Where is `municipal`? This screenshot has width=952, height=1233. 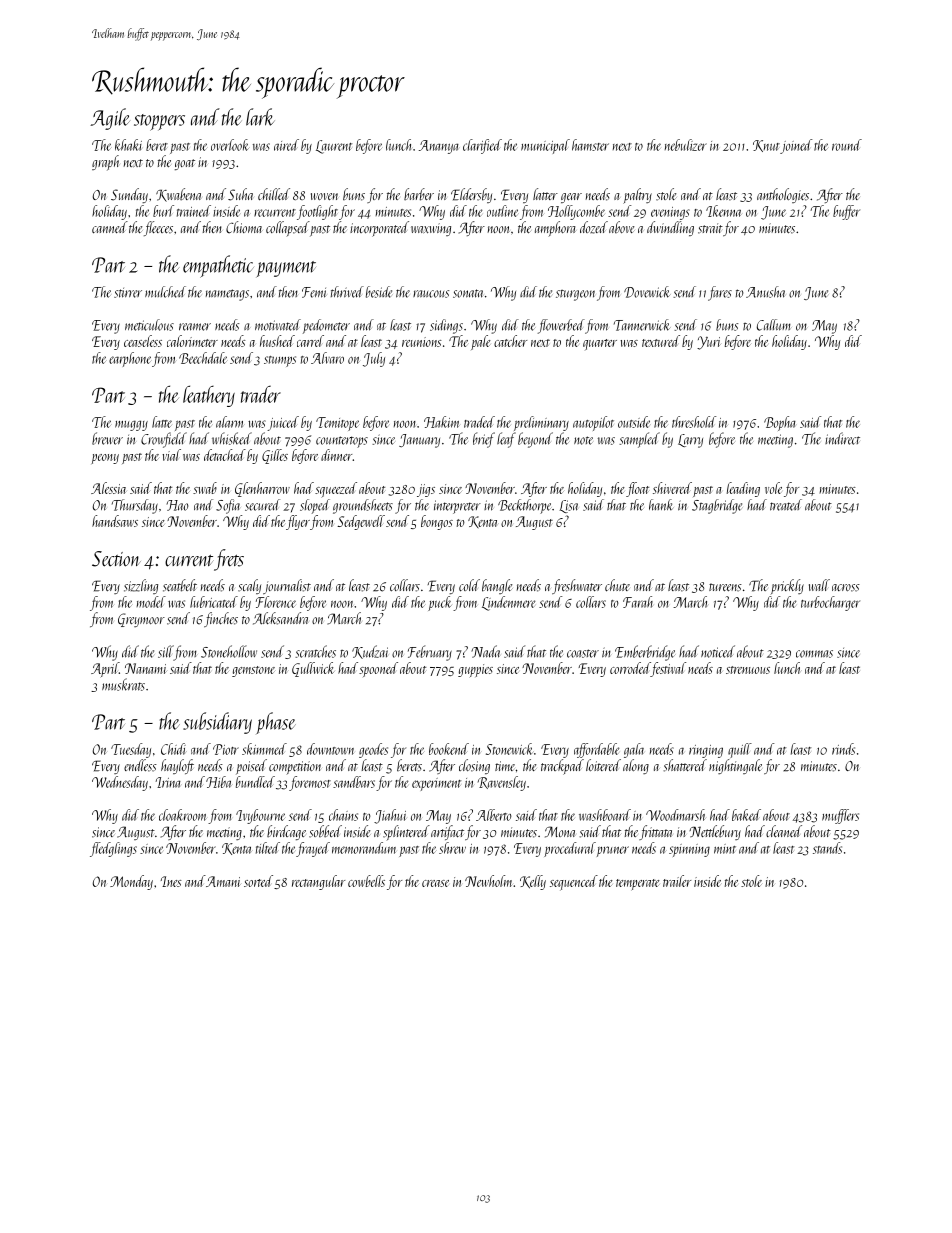 municipal is located at coordinates (545, 146).
